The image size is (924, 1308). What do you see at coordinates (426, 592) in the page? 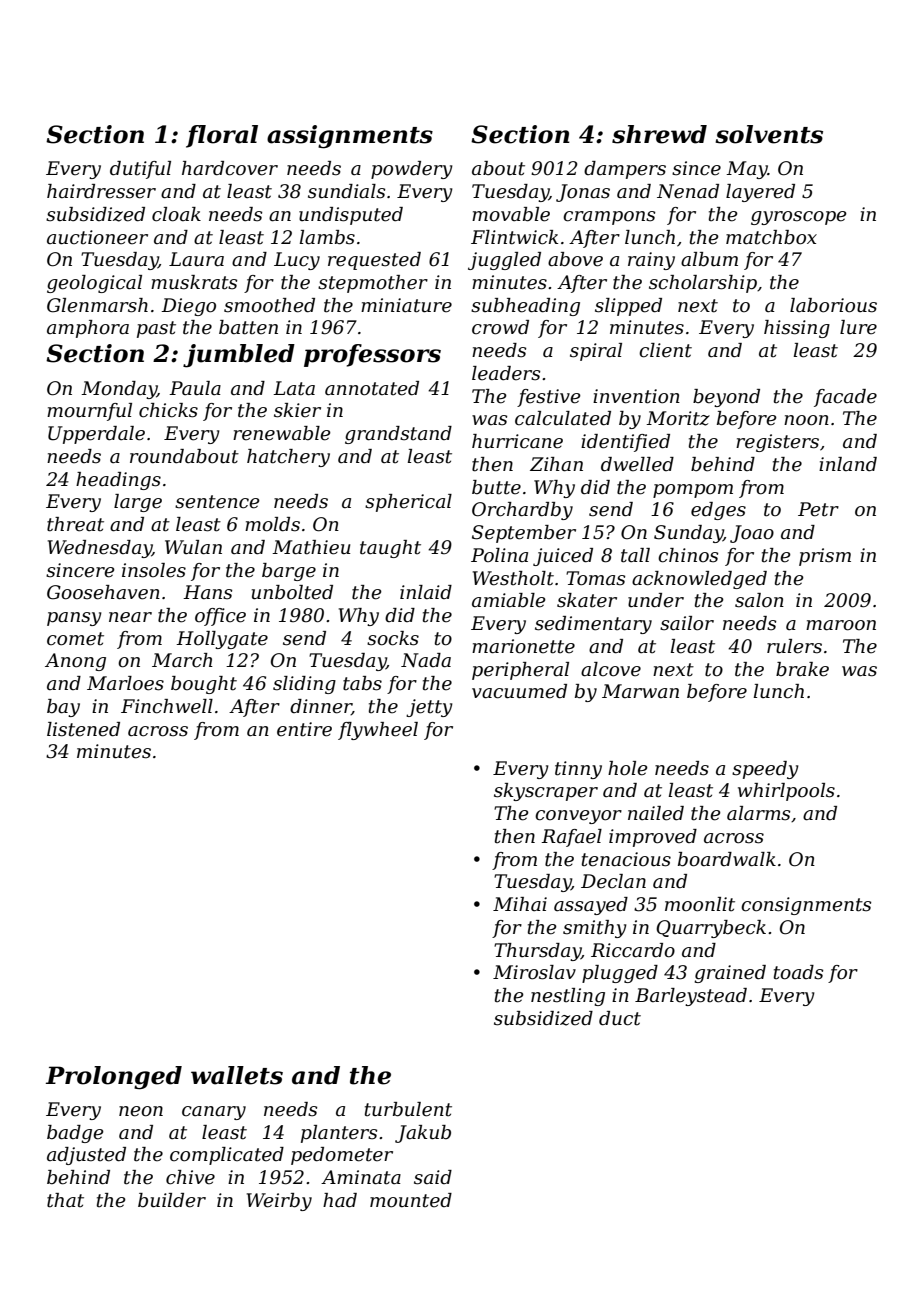
I see `inlaid` at bounding box center [426, 592].
